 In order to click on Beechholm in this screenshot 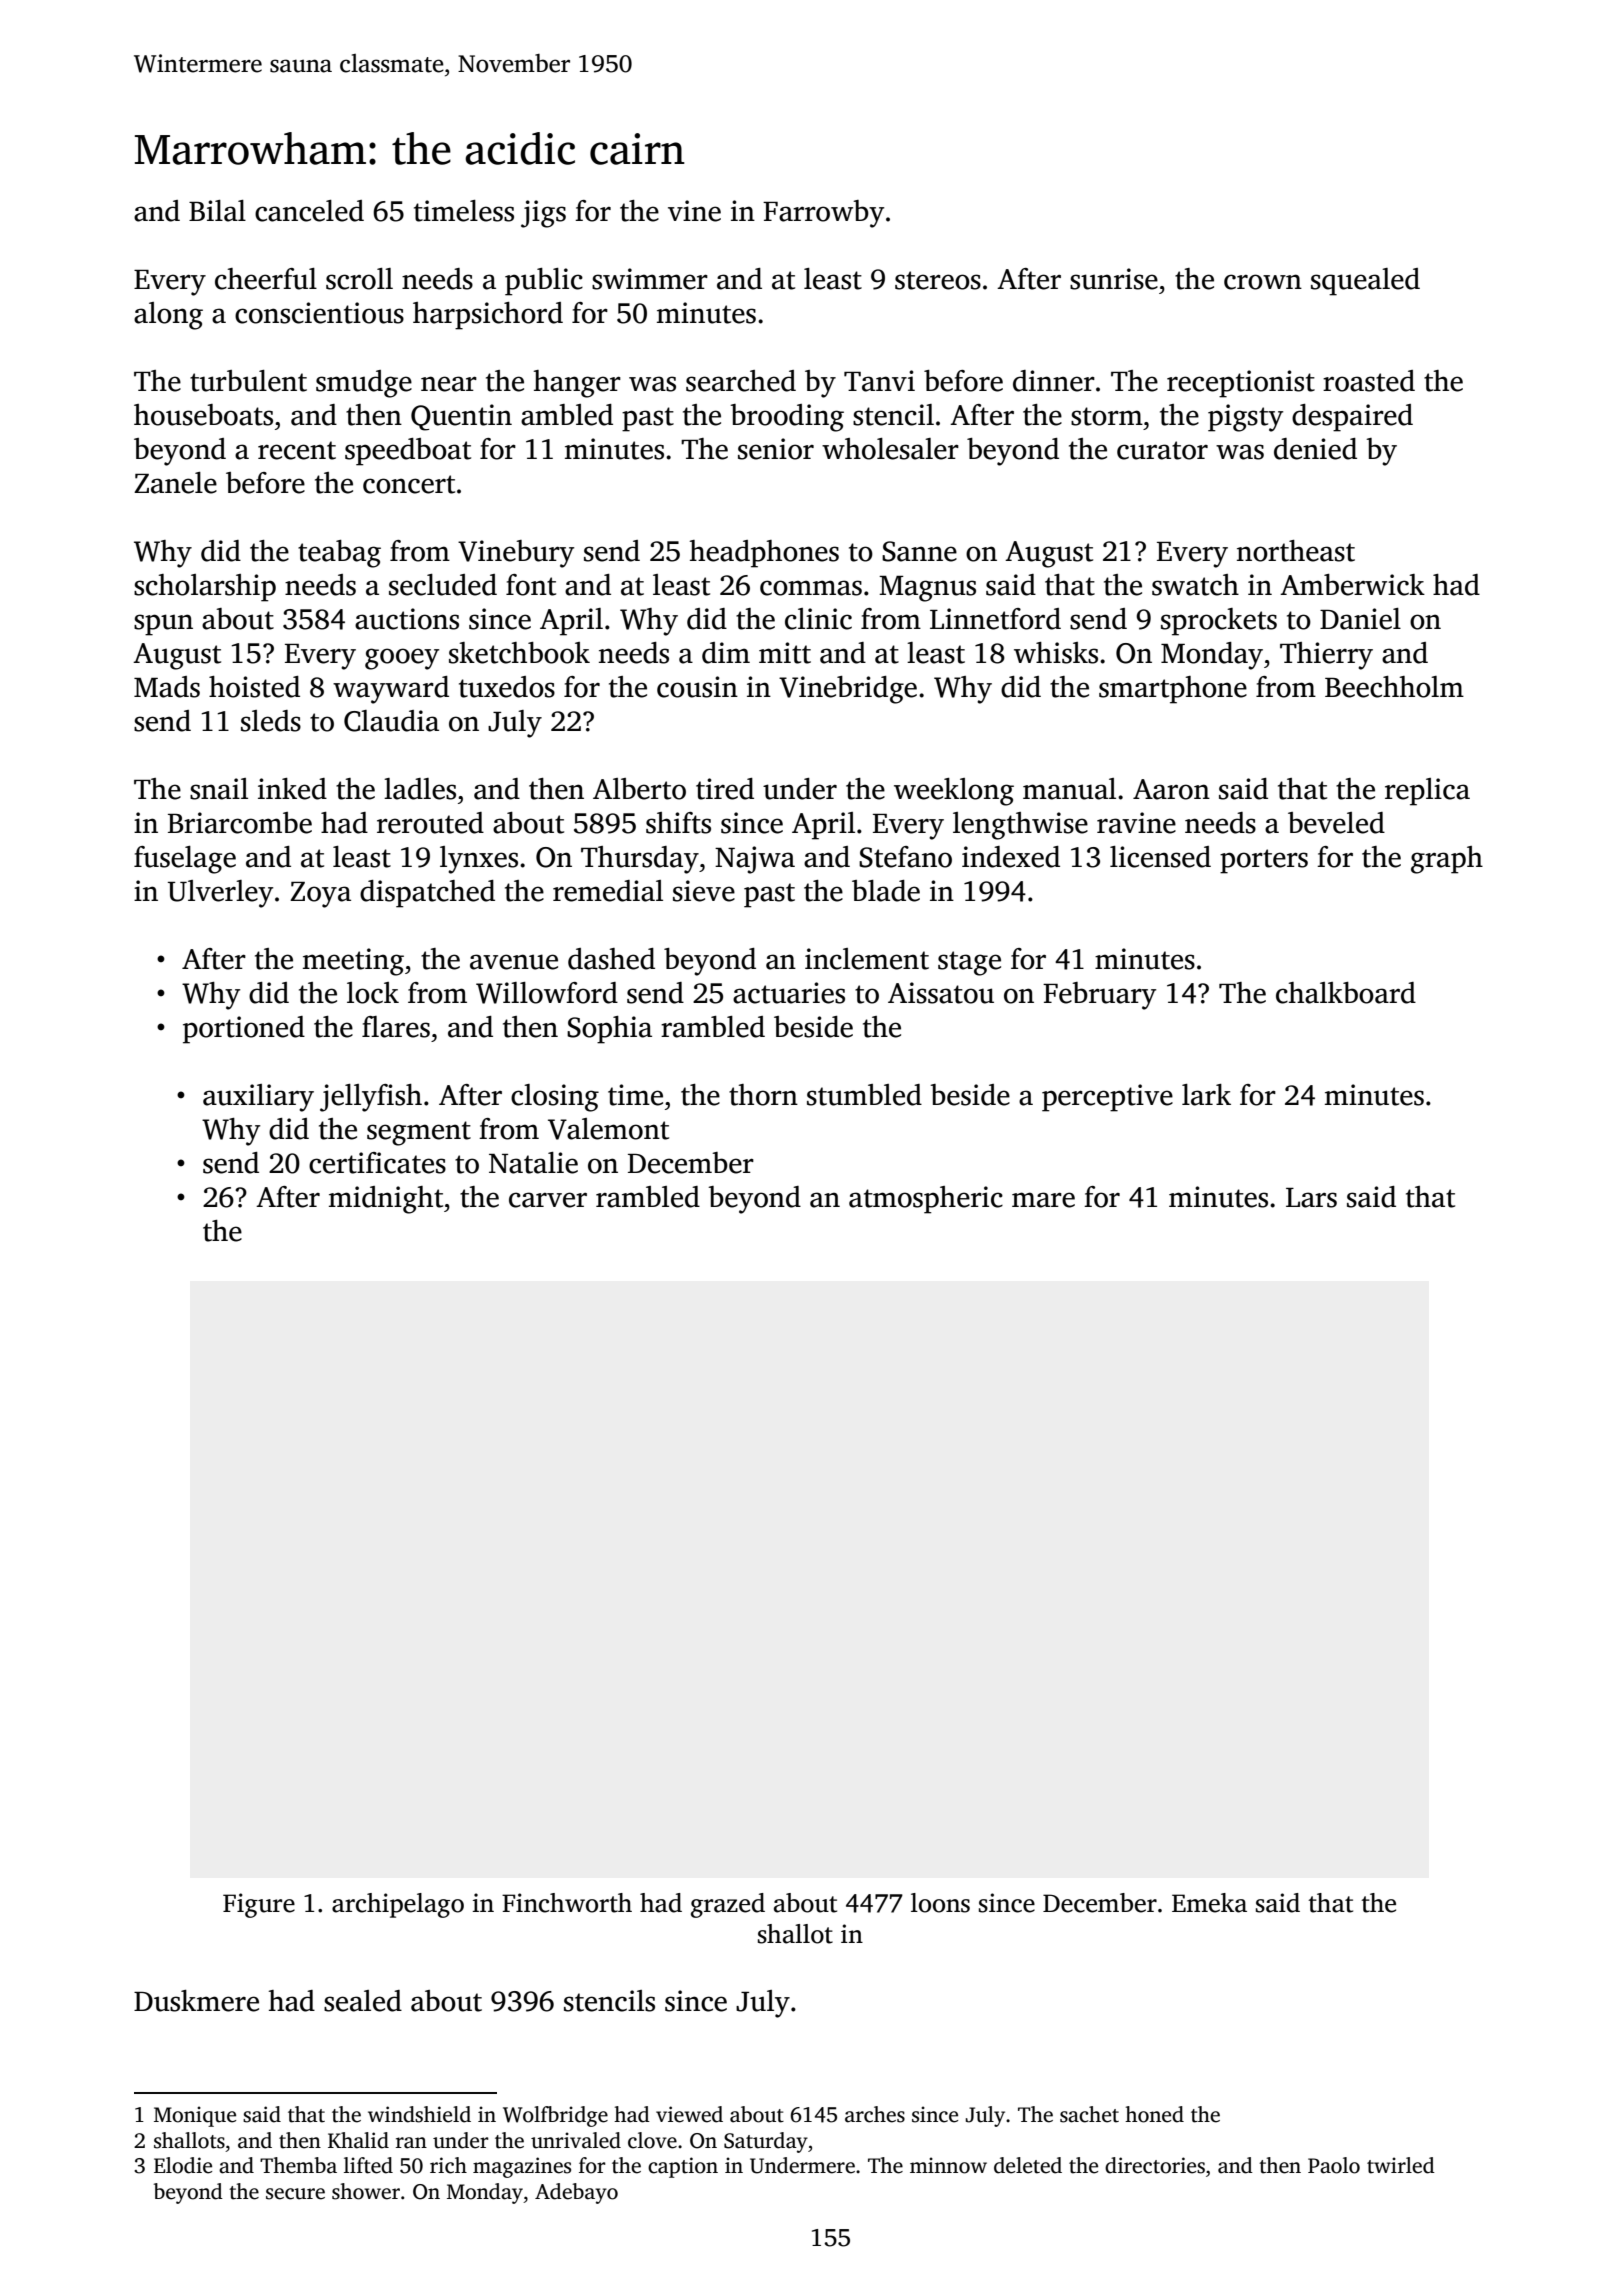, I will do `click(1394, 687)`.
